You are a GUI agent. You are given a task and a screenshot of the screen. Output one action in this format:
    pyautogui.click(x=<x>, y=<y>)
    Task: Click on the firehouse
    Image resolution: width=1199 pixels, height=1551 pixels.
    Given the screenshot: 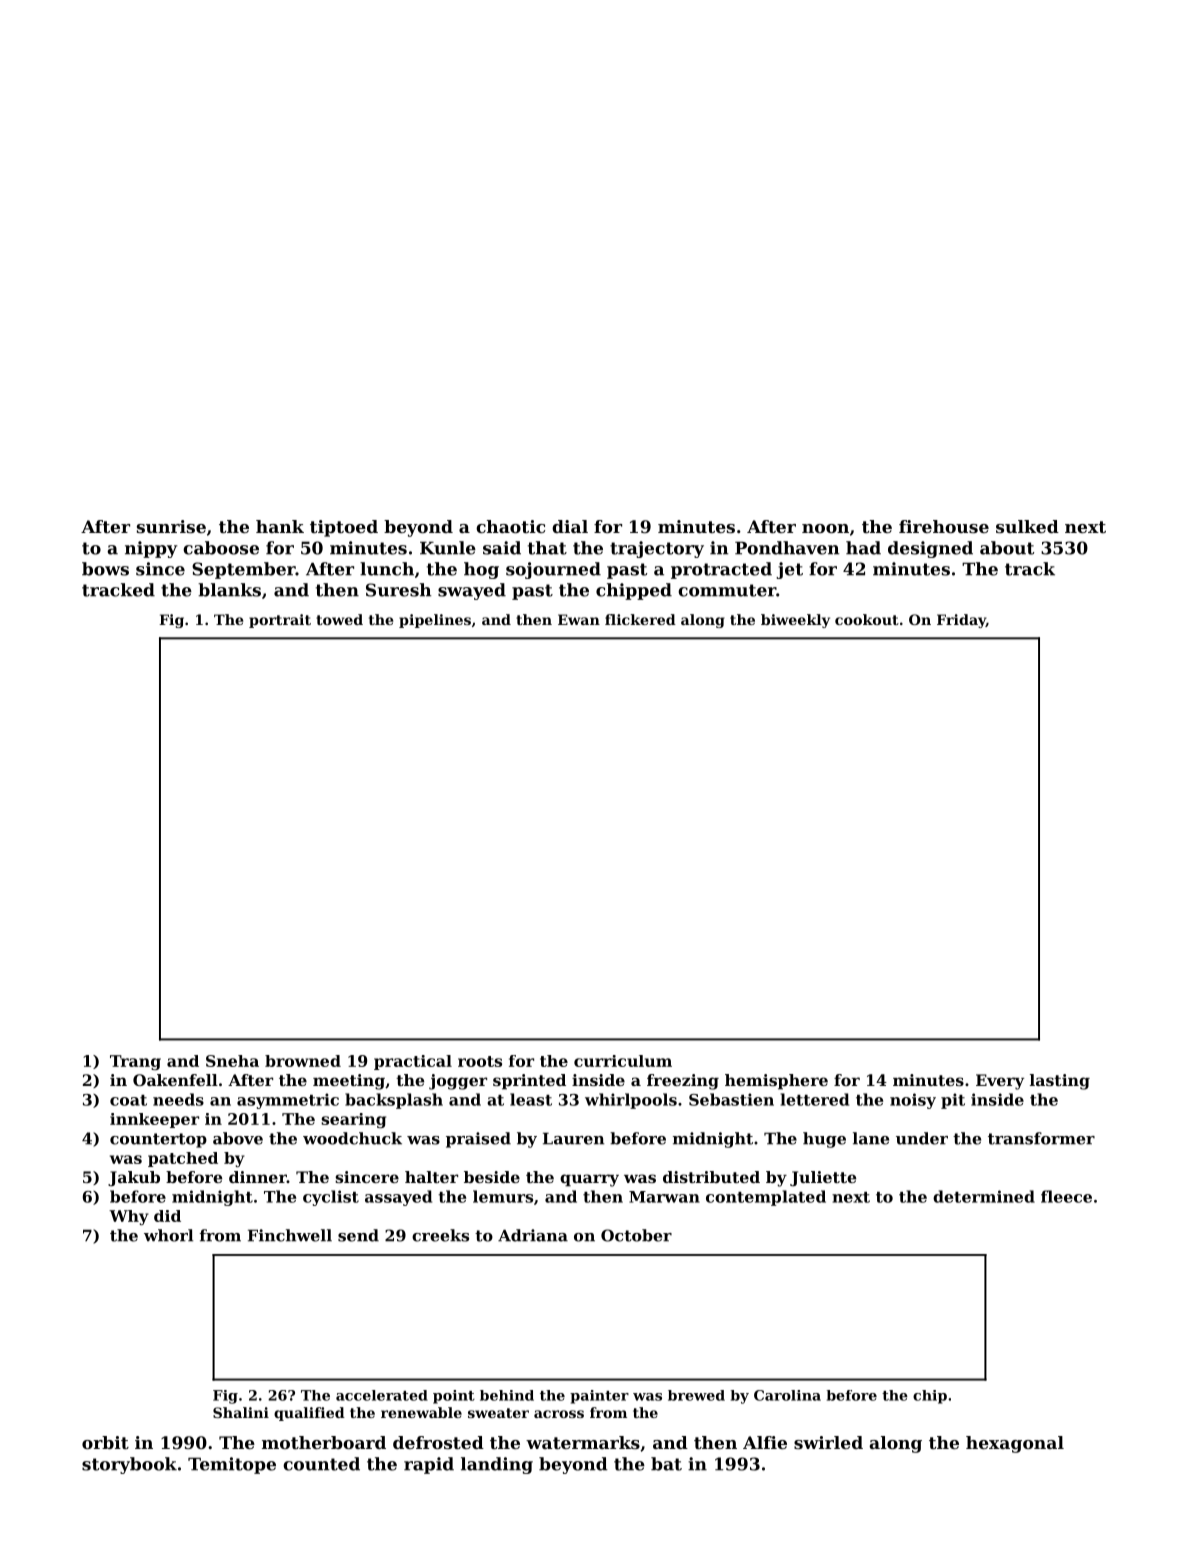 What is the action you would take?
    pyautogui.click(x=944, y=526)
